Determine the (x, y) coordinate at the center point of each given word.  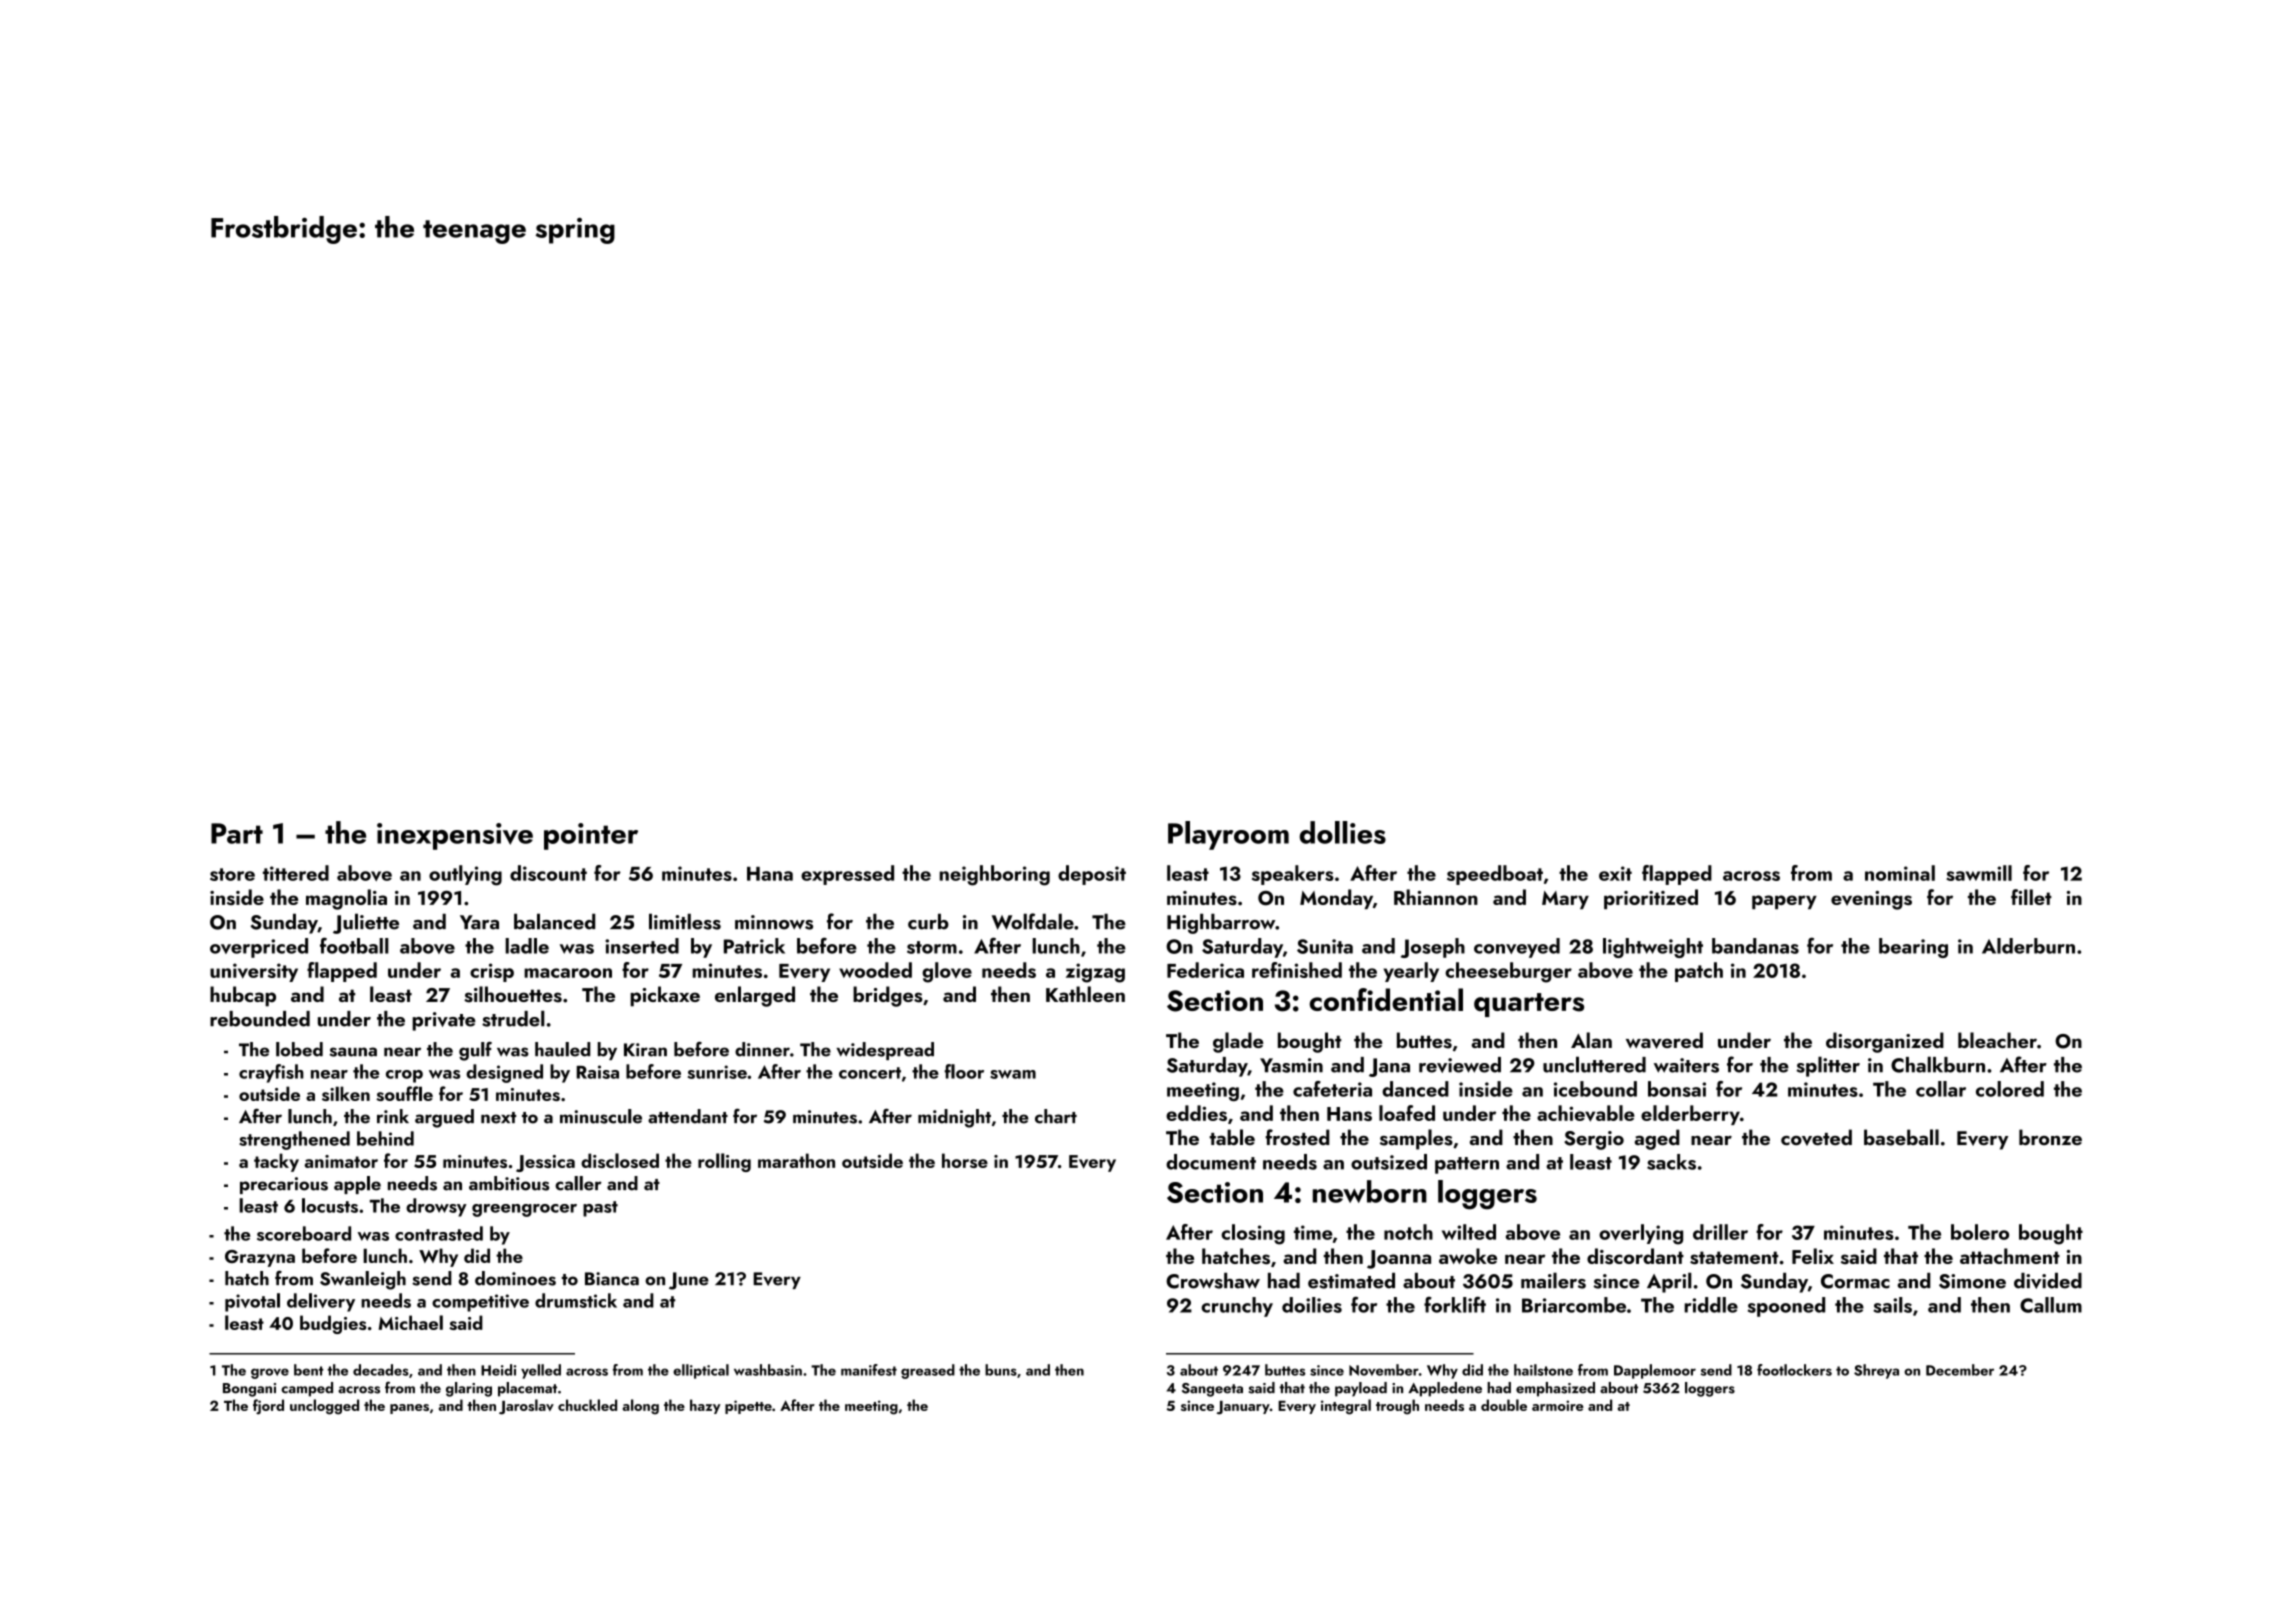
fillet (2031, 897)
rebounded (260, 1019)
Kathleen (1085, 994)
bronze (2050, 1137)
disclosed (620, 1160)
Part (237, 833)
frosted (1298, 1137)
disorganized (1885, 1042)
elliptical (701, 1371)
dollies (1343, 832)
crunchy (1237, 1307)
